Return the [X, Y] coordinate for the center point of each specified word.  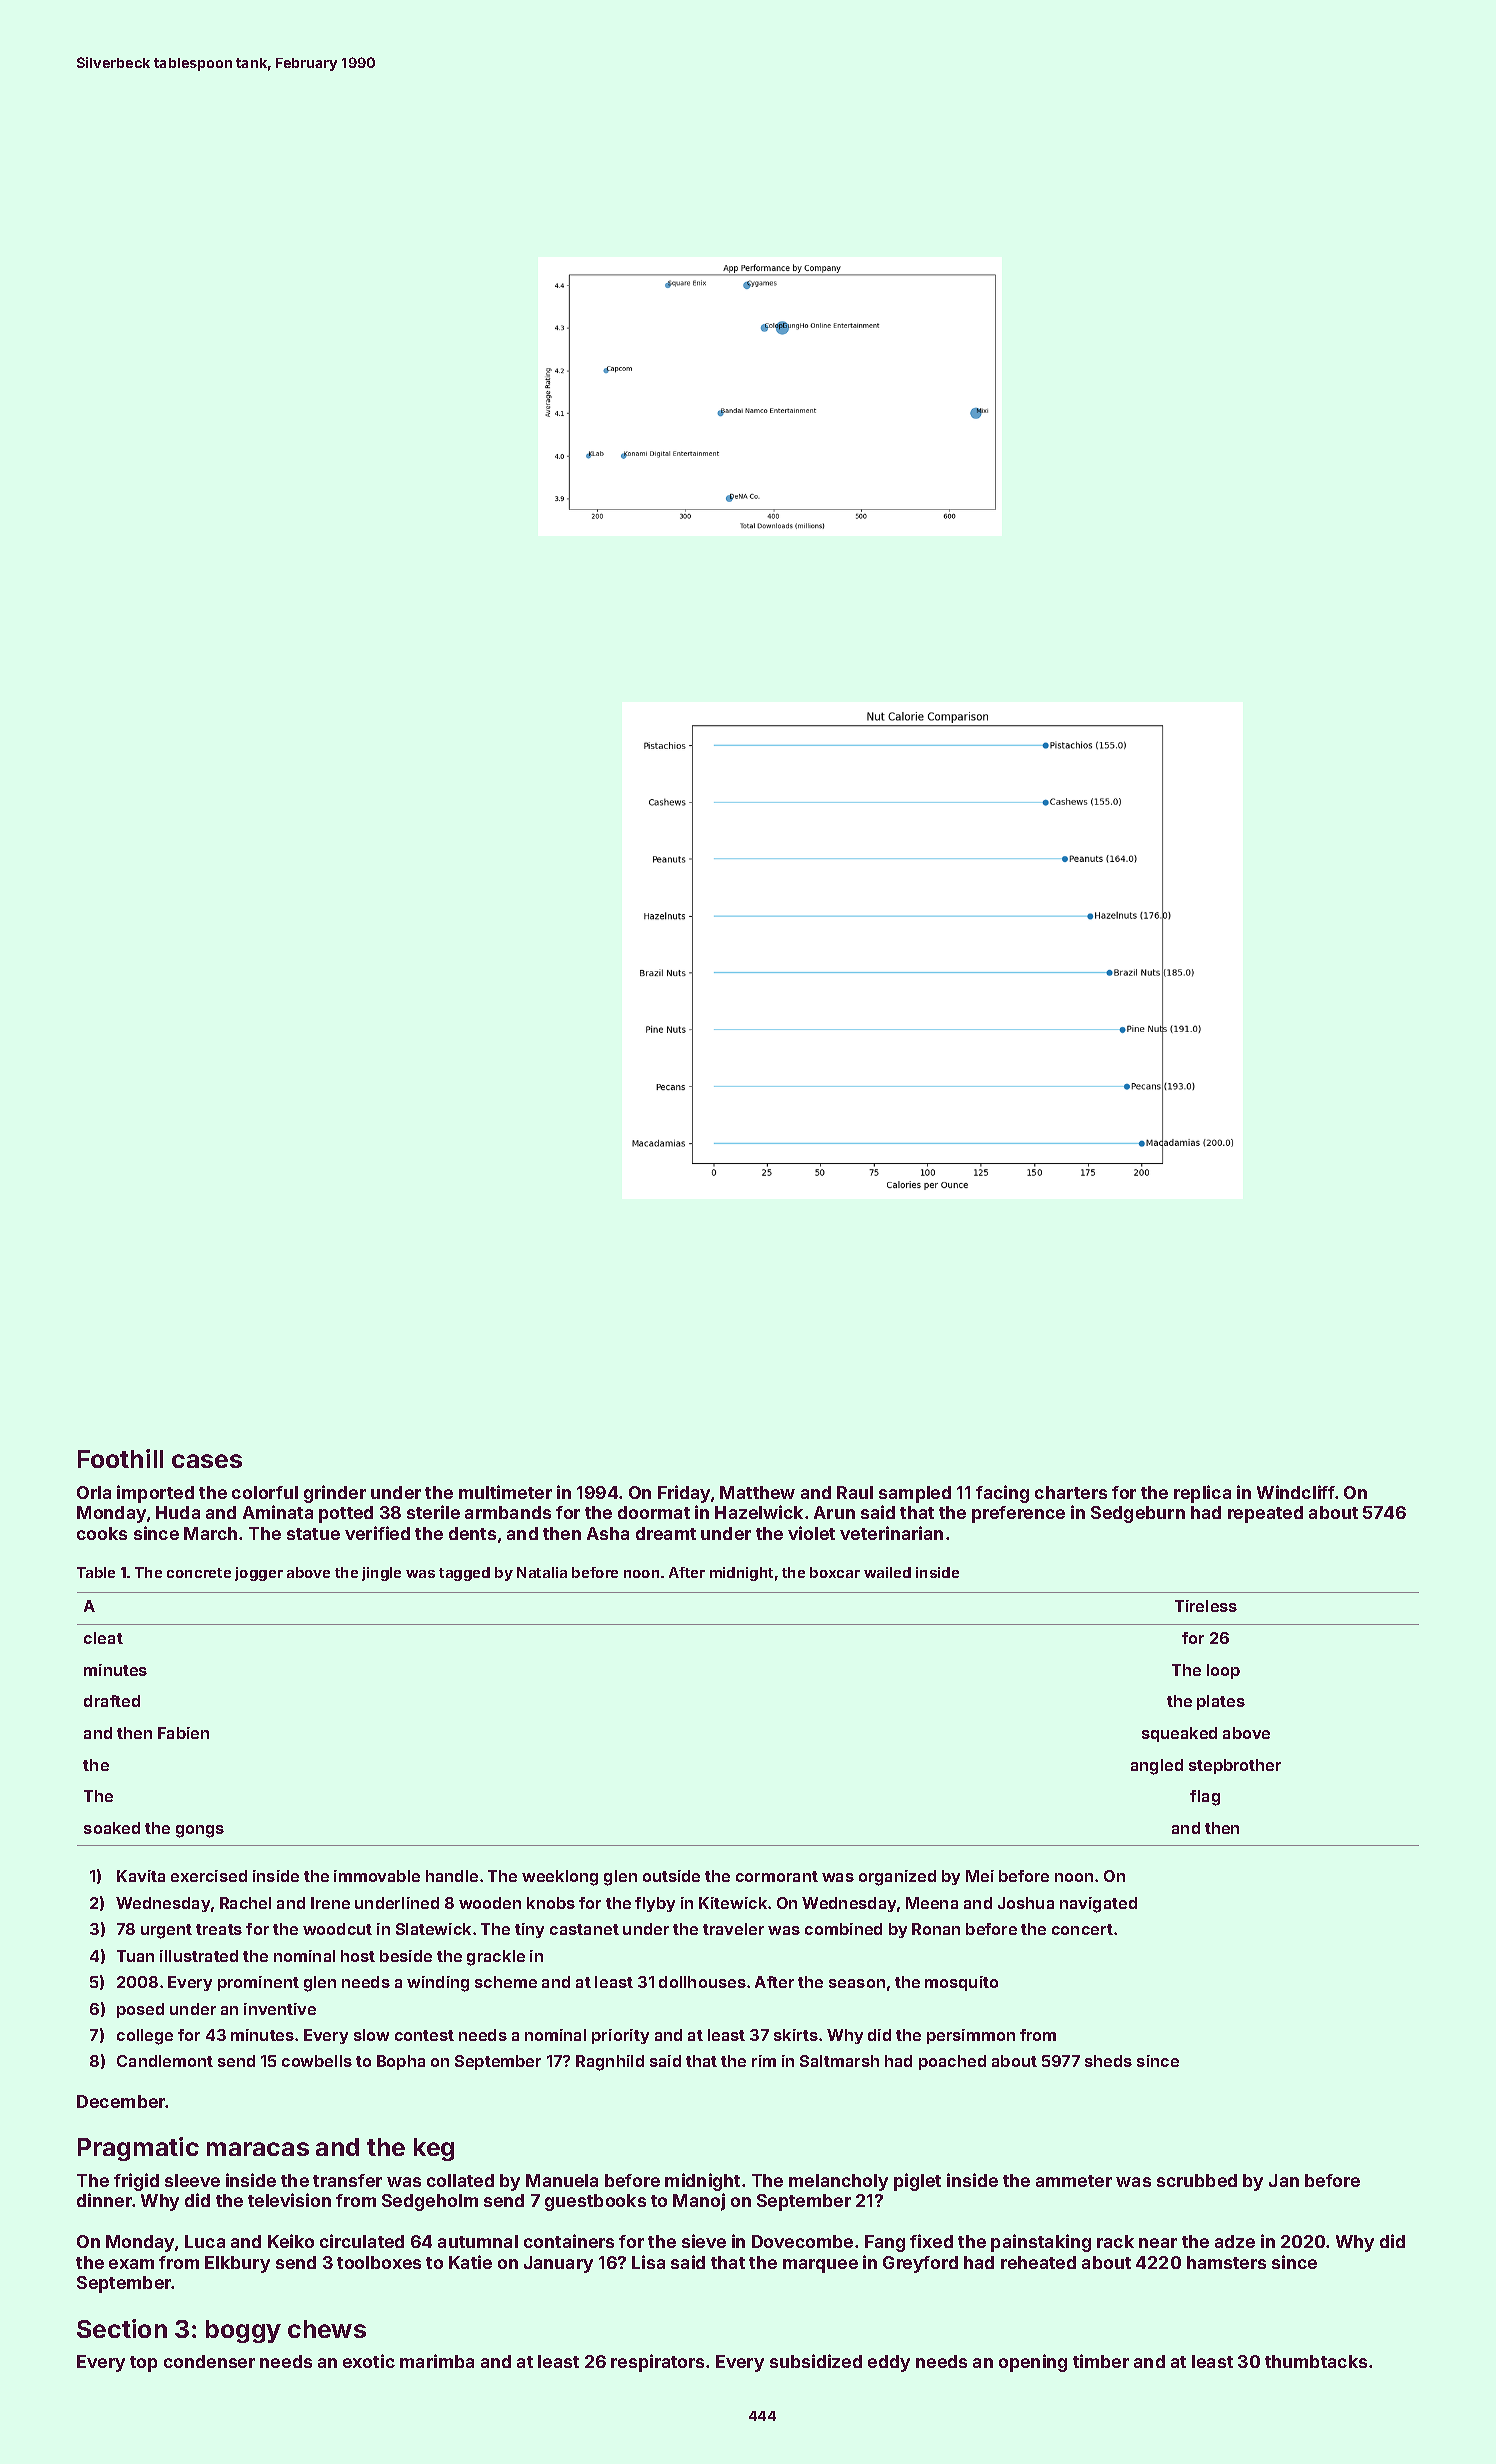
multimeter [505, 1492]
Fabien [183, 1733]
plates [1221, 1702]
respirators [657, 2363]
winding [438, 1984]
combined [843, 1929]
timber [1101, 2361]
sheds [1108, 2061]
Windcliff [1296, 1492]
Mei [980, 1876]
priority [620, 2036]
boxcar [835, 1572]
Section [122, 2328]
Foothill [120, 1458]
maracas [258, 2149]
